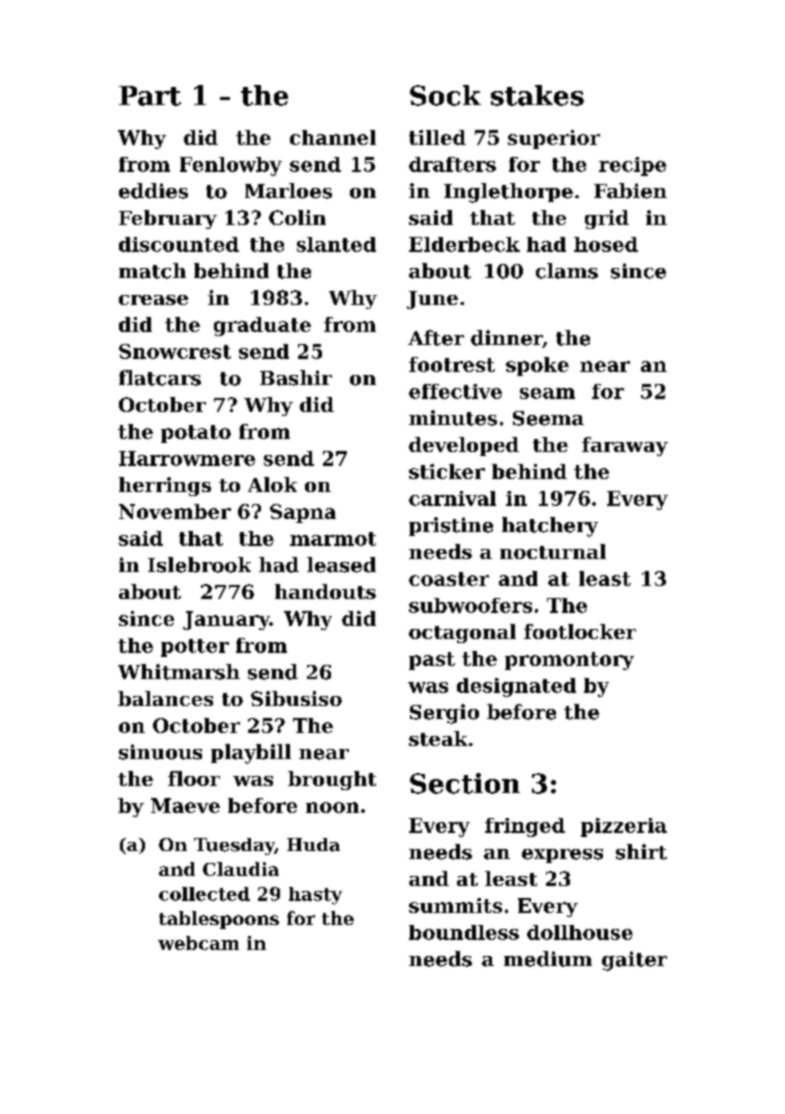  What do you see at coordinates (453, 418) in the document?
I see `minutes` at bounding box center [453, 418].
